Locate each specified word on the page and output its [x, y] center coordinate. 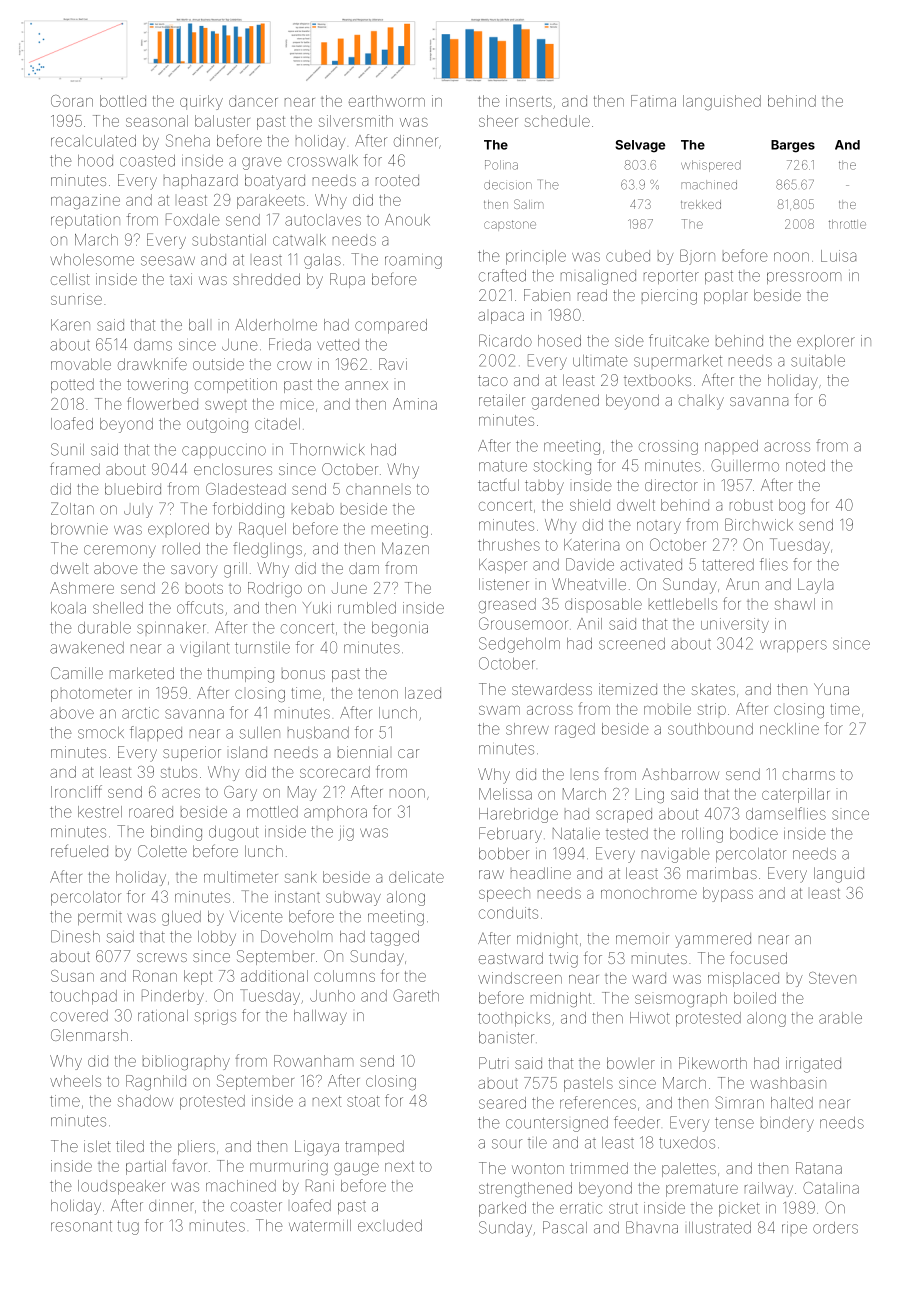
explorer [826, 342]
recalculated [93, 141]
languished [722, 102]
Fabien [547, 295]
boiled [755, 998]
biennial [363, 752]
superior [192, 753]
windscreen [520, 978]
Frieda [290, 344]
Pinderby [173, 997]
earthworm [387, 101]
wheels [75, 1081]
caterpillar [795, 795]
